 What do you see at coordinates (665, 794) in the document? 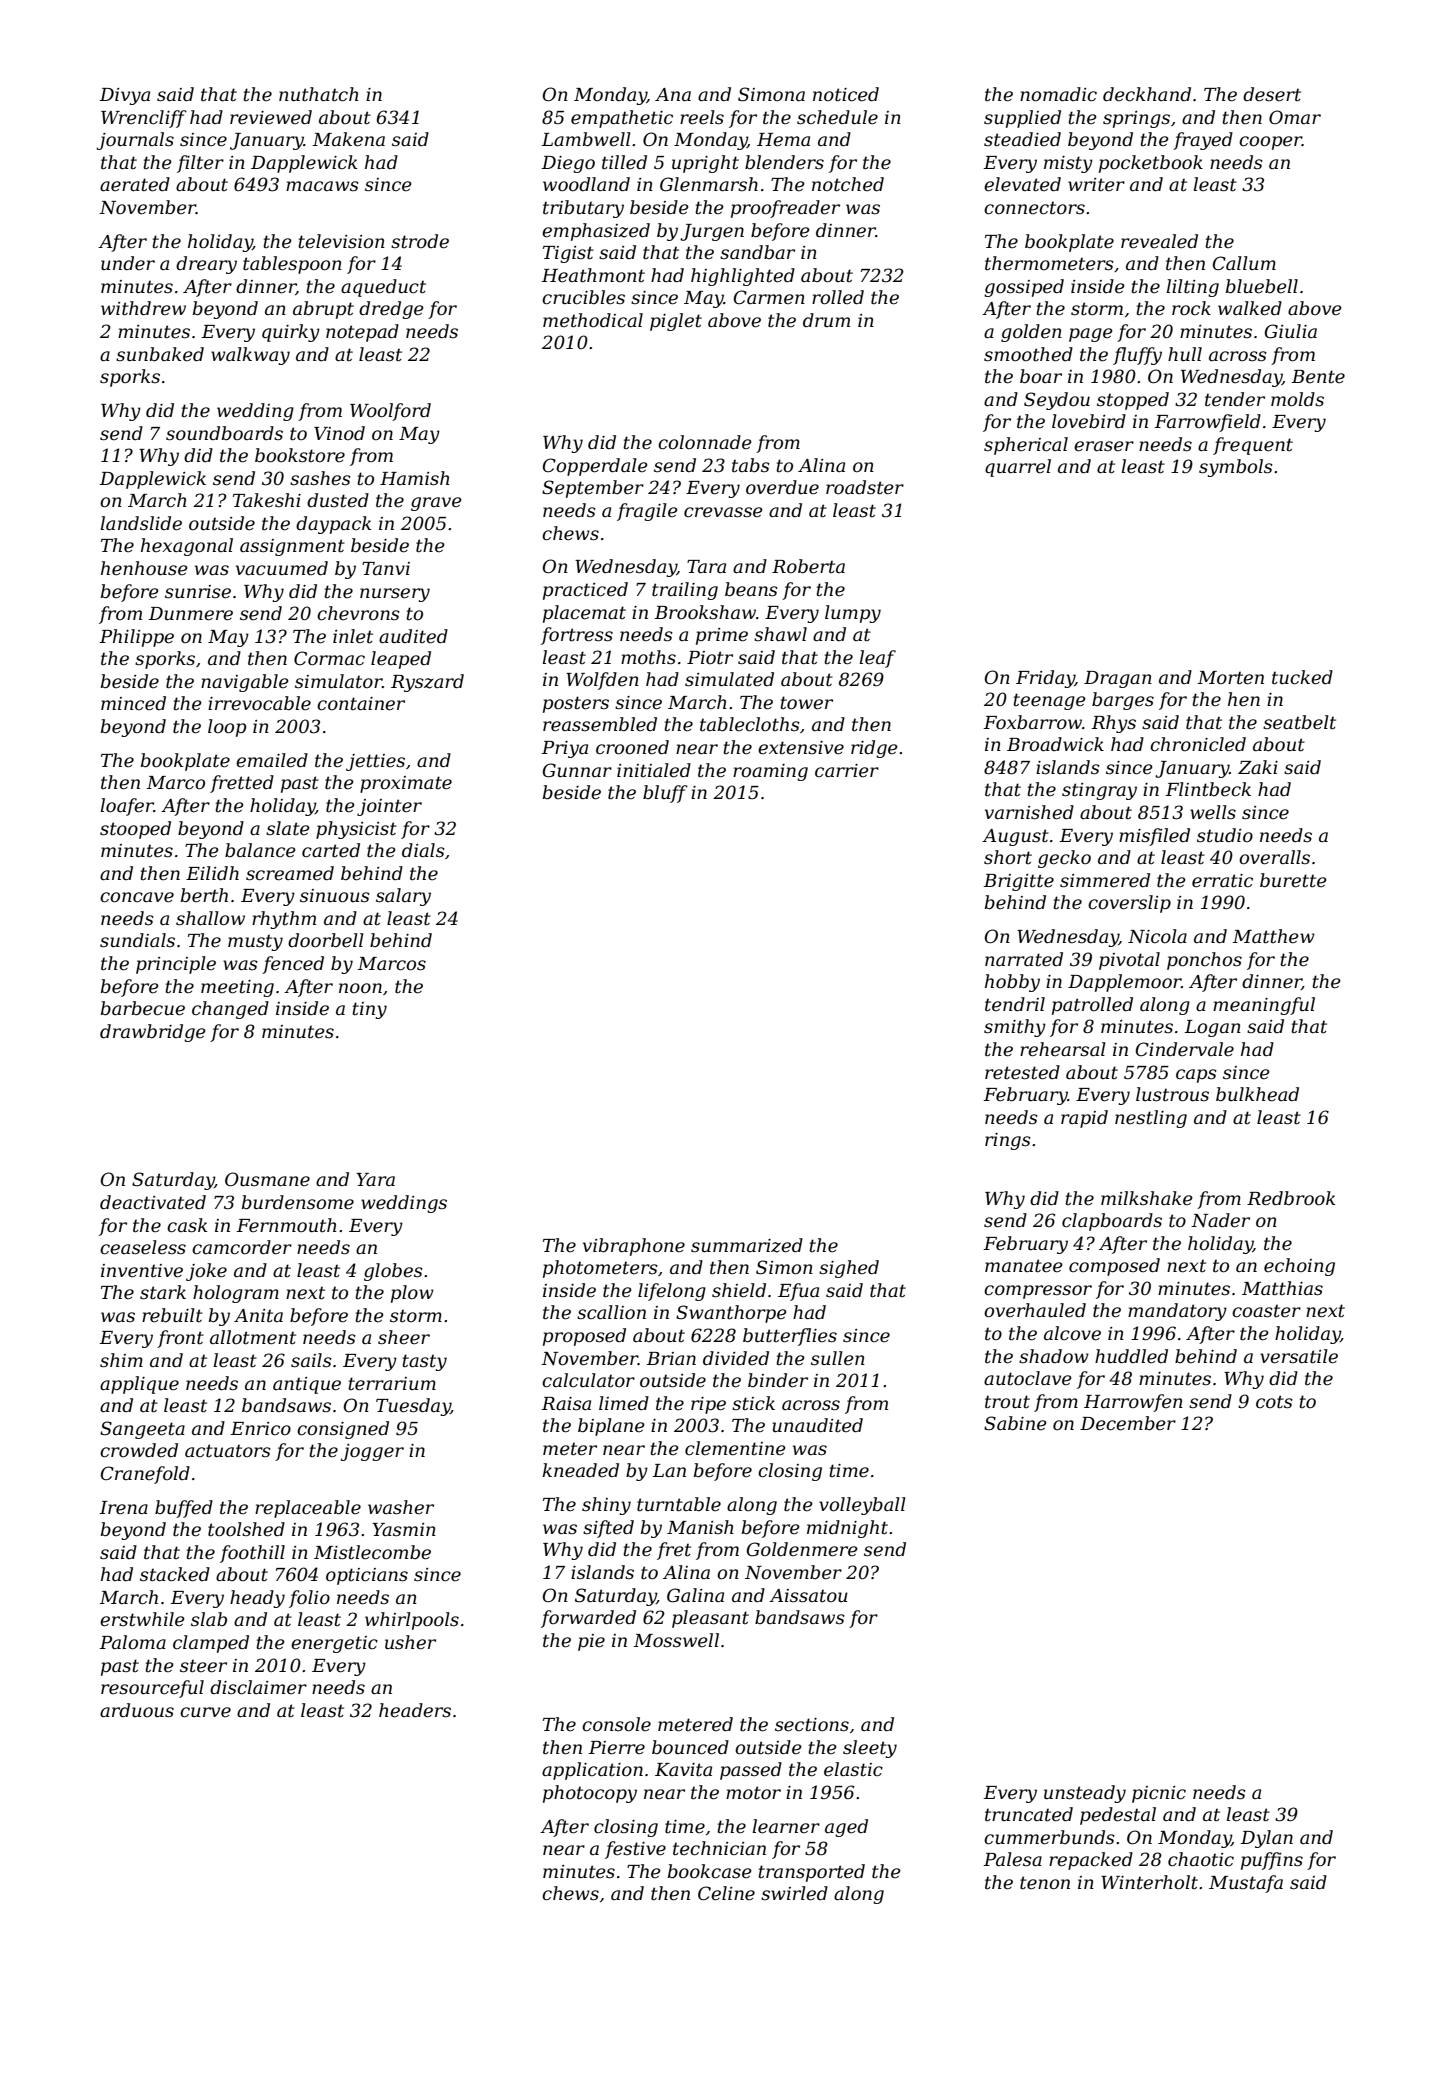
I see `bluff` at bounding box center [665, 794].
